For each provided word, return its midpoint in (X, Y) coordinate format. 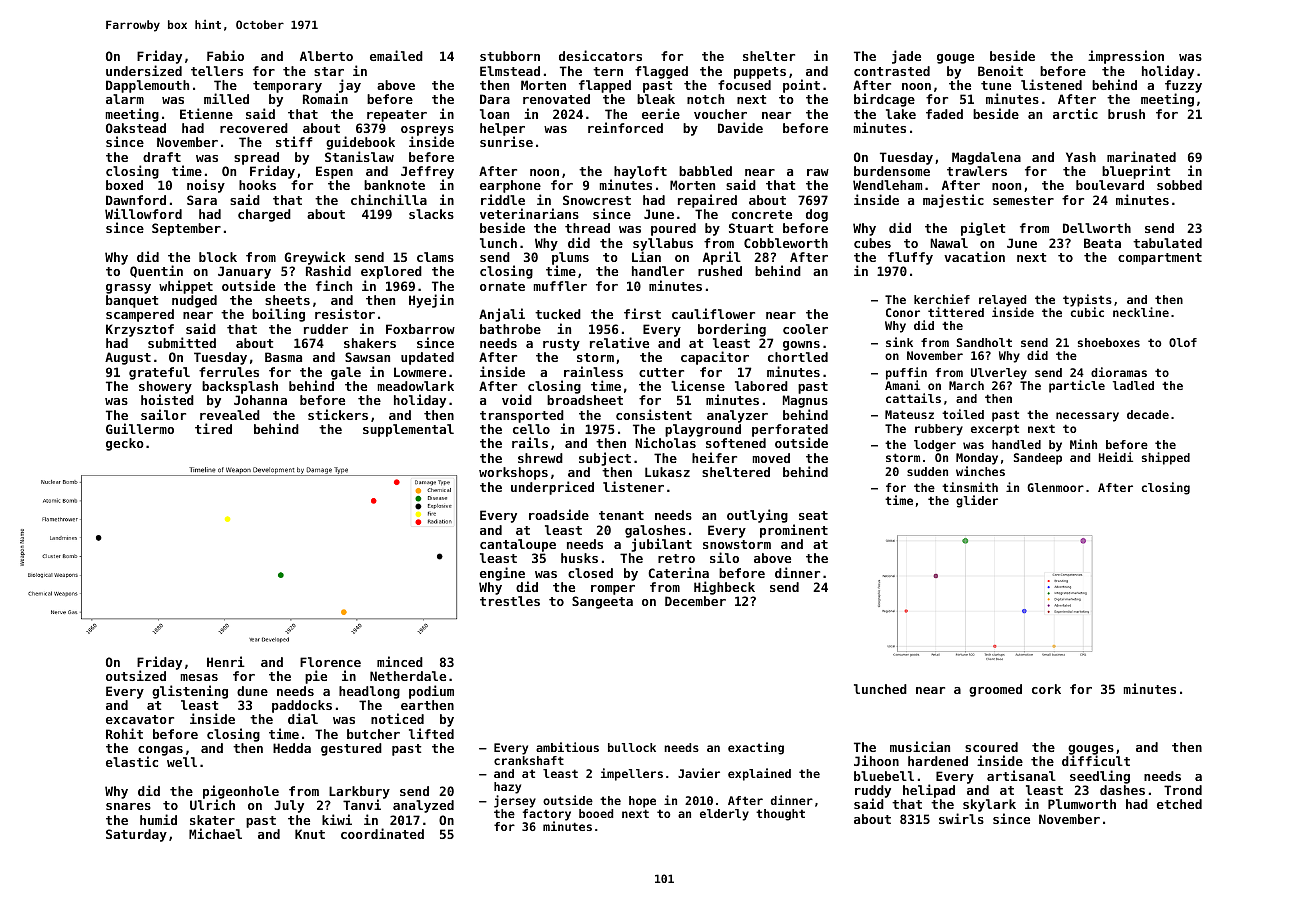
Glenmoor (1055, 487)
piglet (983, 229)
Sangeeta (602, 602)
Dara (495, 99)
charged (264, 215)
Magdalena (986, 158)
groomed (995, 690)
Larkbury (359, 793)
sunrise (506, 142)
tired (213, 428)
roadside (559, 514)
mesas (199, 677)
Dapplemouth (147, 86)
